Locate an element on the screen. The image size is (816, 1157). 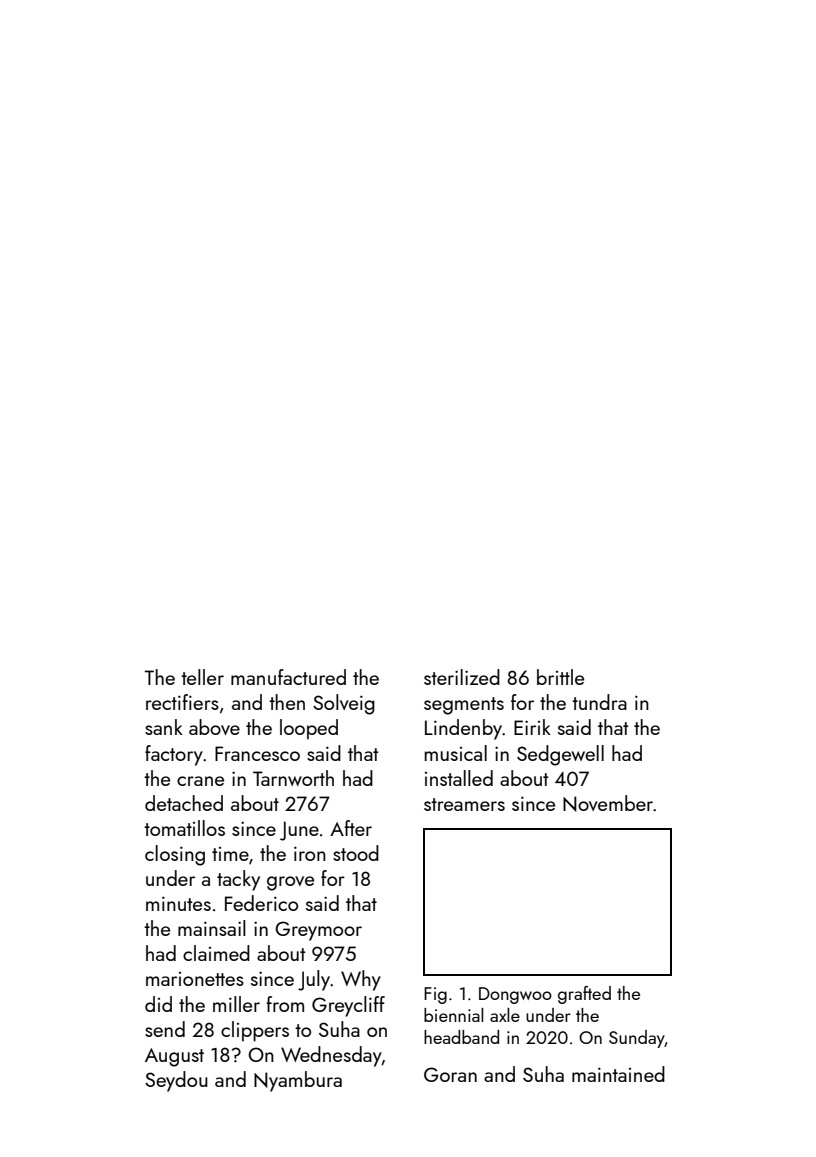
brittle is located at coordinates (560, 677).
